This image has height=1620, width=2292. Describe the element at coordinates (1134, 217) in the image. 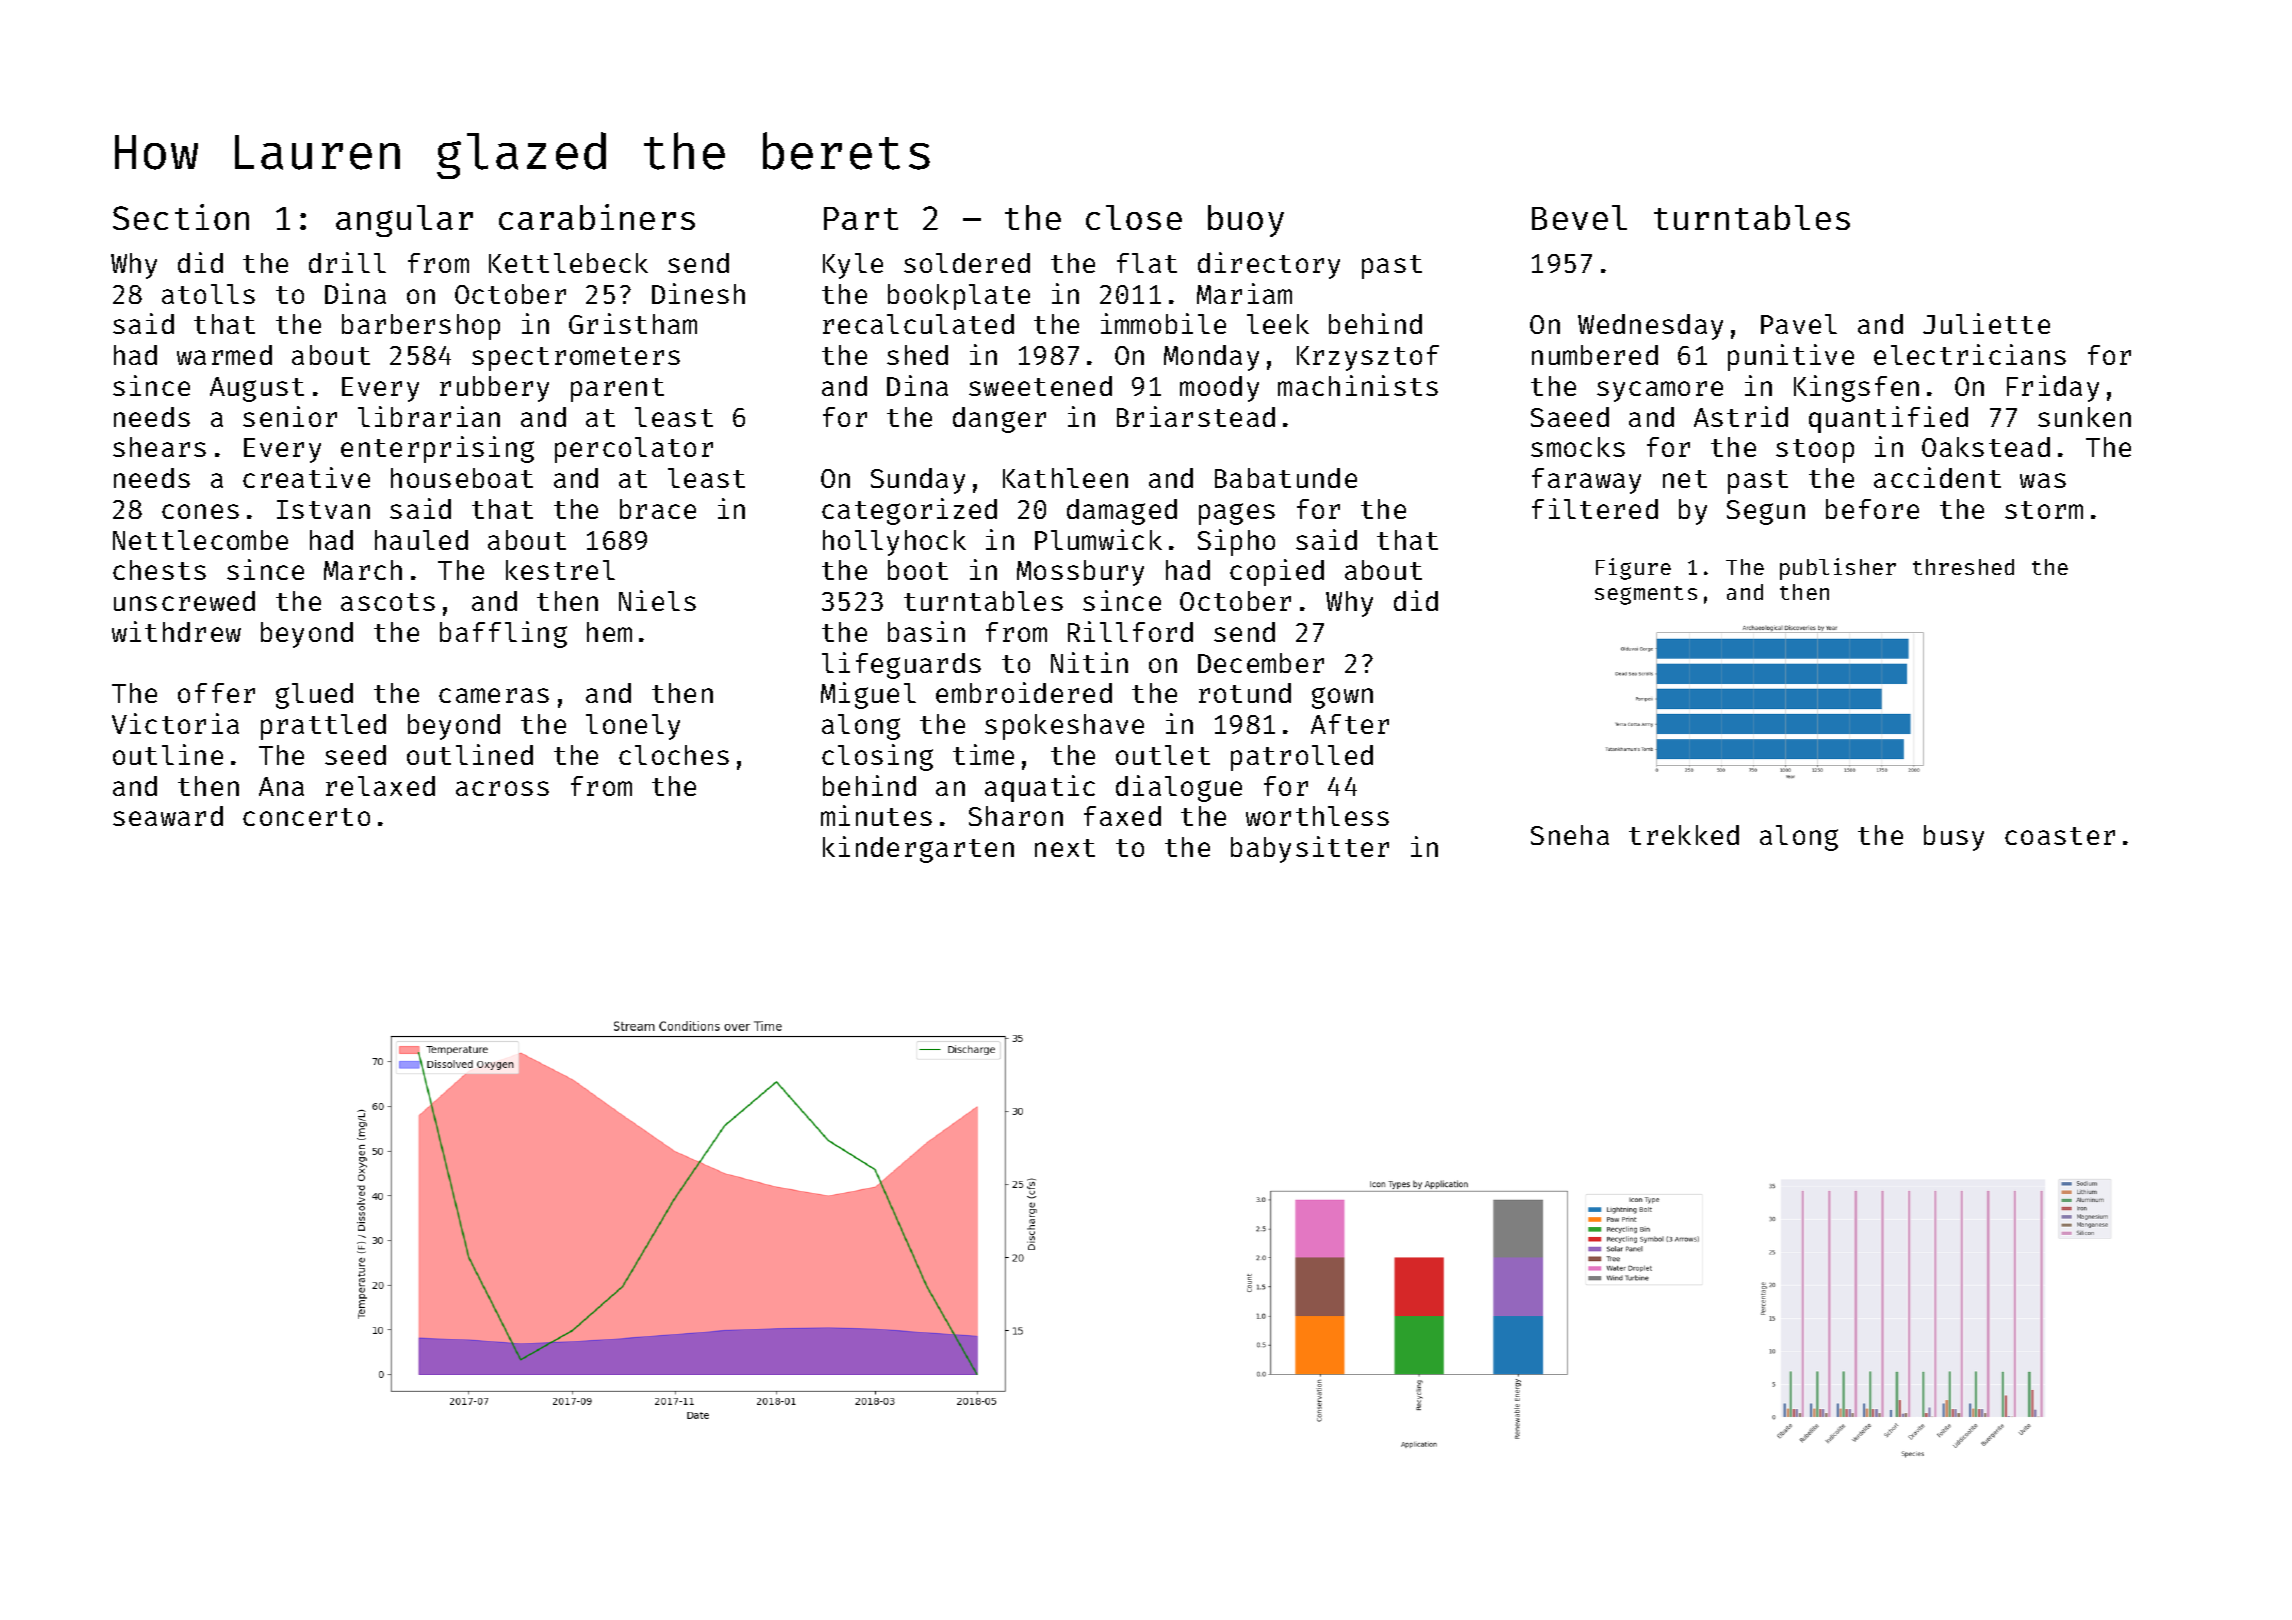

I see `close` at that location.
